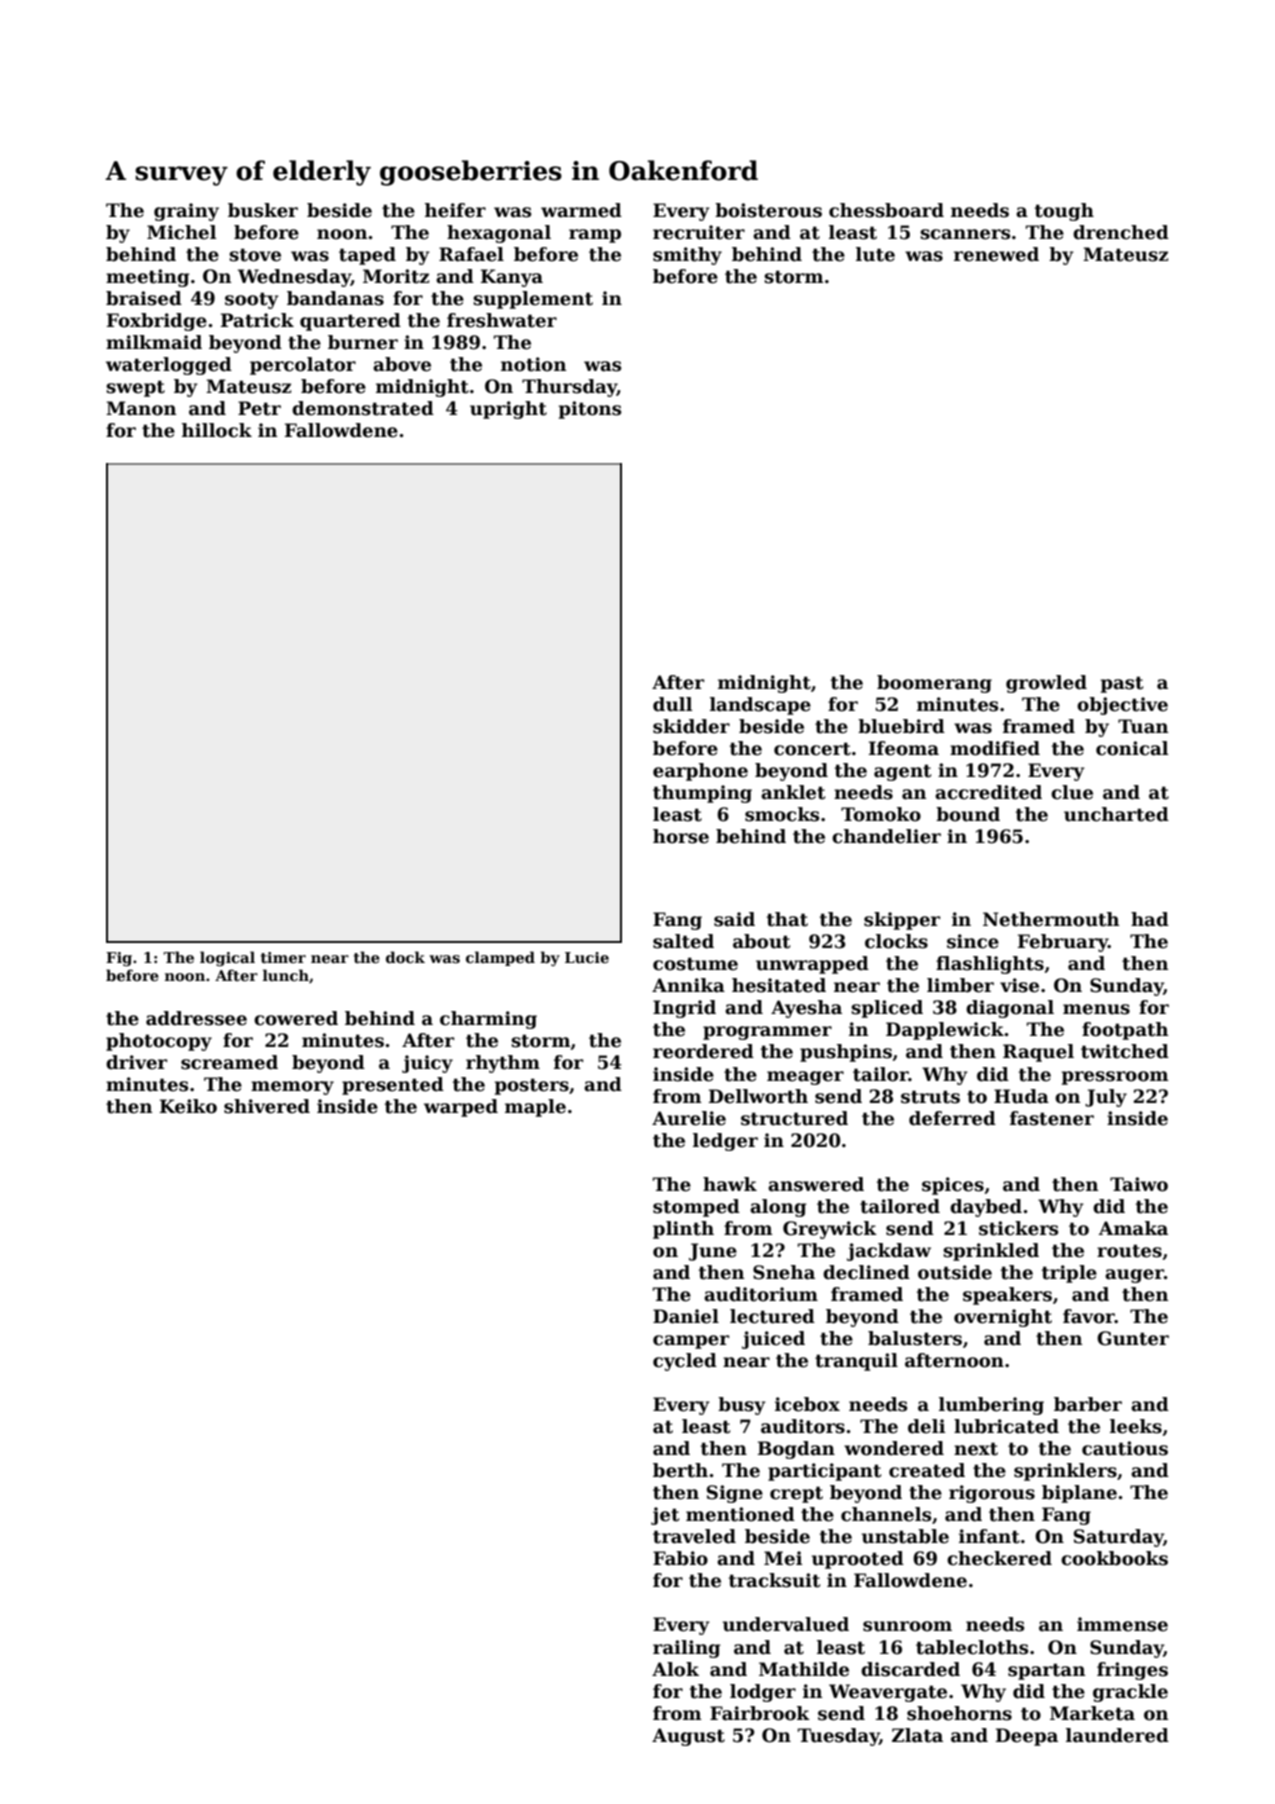 The width and height of the screenshot is (1275, 1804). Describe the element at coordinates (665, 1516) in the screenshot. I see `jet` at that location.
